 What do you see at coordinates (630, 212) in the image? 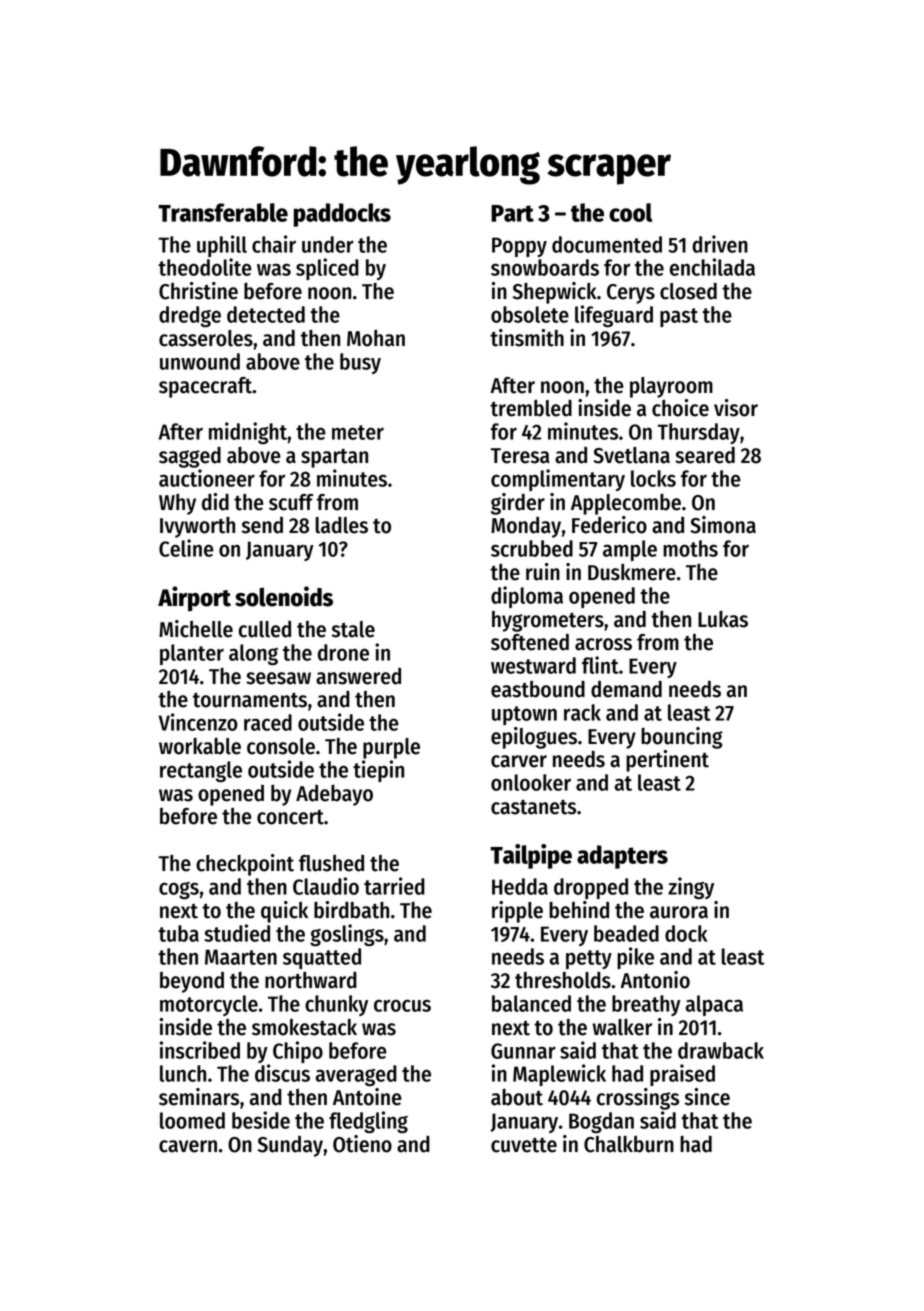
I see `cool` at bounding box center [630, 212].
